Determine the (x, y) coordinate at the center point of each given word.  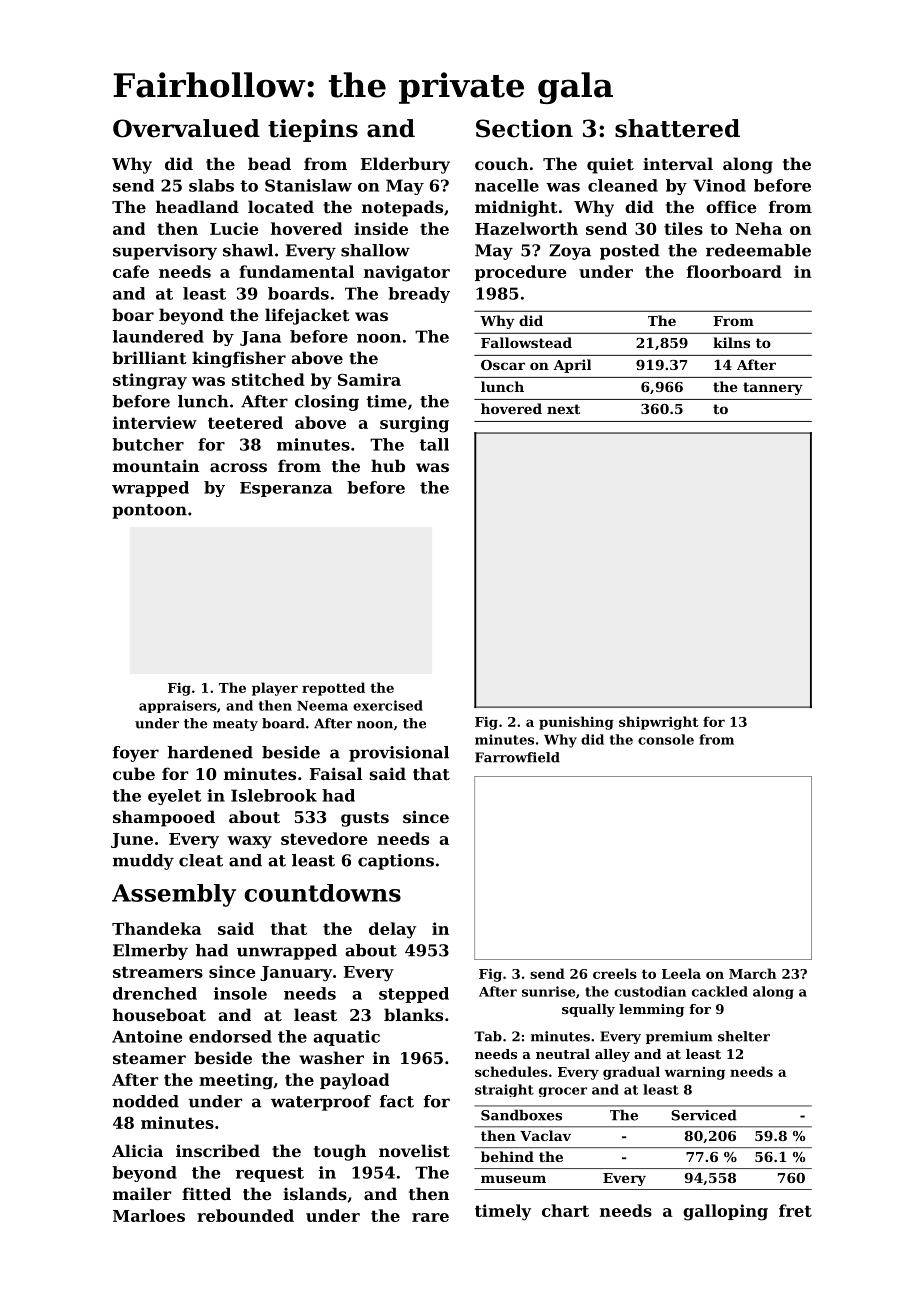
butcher (148, 444)
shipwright (658, 723)
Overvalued (186, 128)
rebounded (245, 1215)
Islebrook (274, 795)
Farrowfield (517, 757)
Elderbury (405, 165)
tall (434, 444)
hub (388, 465)
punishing (576, 723)
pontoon (149, 511)
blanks (413, 1014)
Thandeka (157, 928)
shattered (677, 128)
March (753, 973)
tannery (773, 388)
